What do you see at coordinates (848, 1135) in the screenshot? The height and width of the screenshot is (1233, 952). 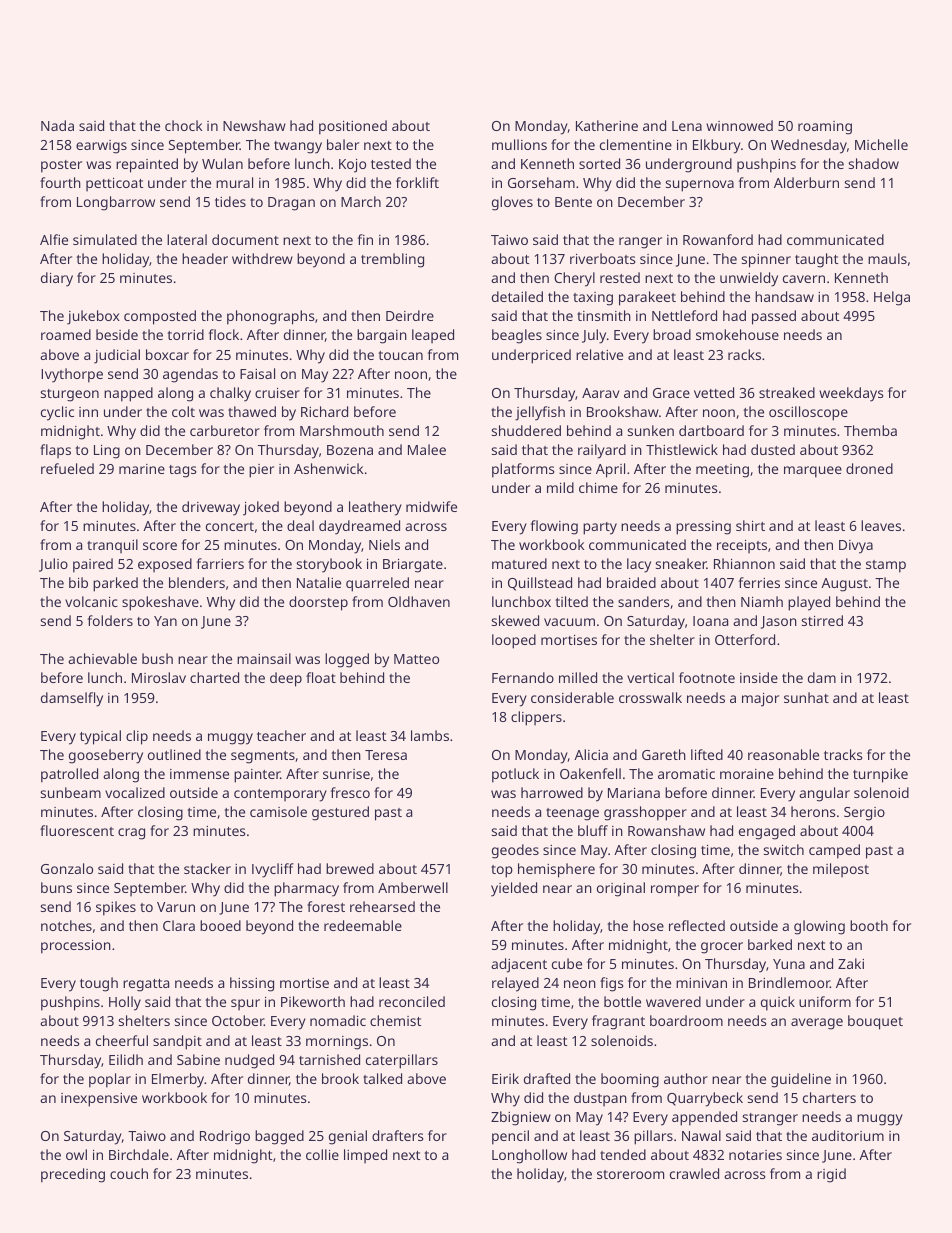 I see `auditorium` at bounding box center [848, 1135].
